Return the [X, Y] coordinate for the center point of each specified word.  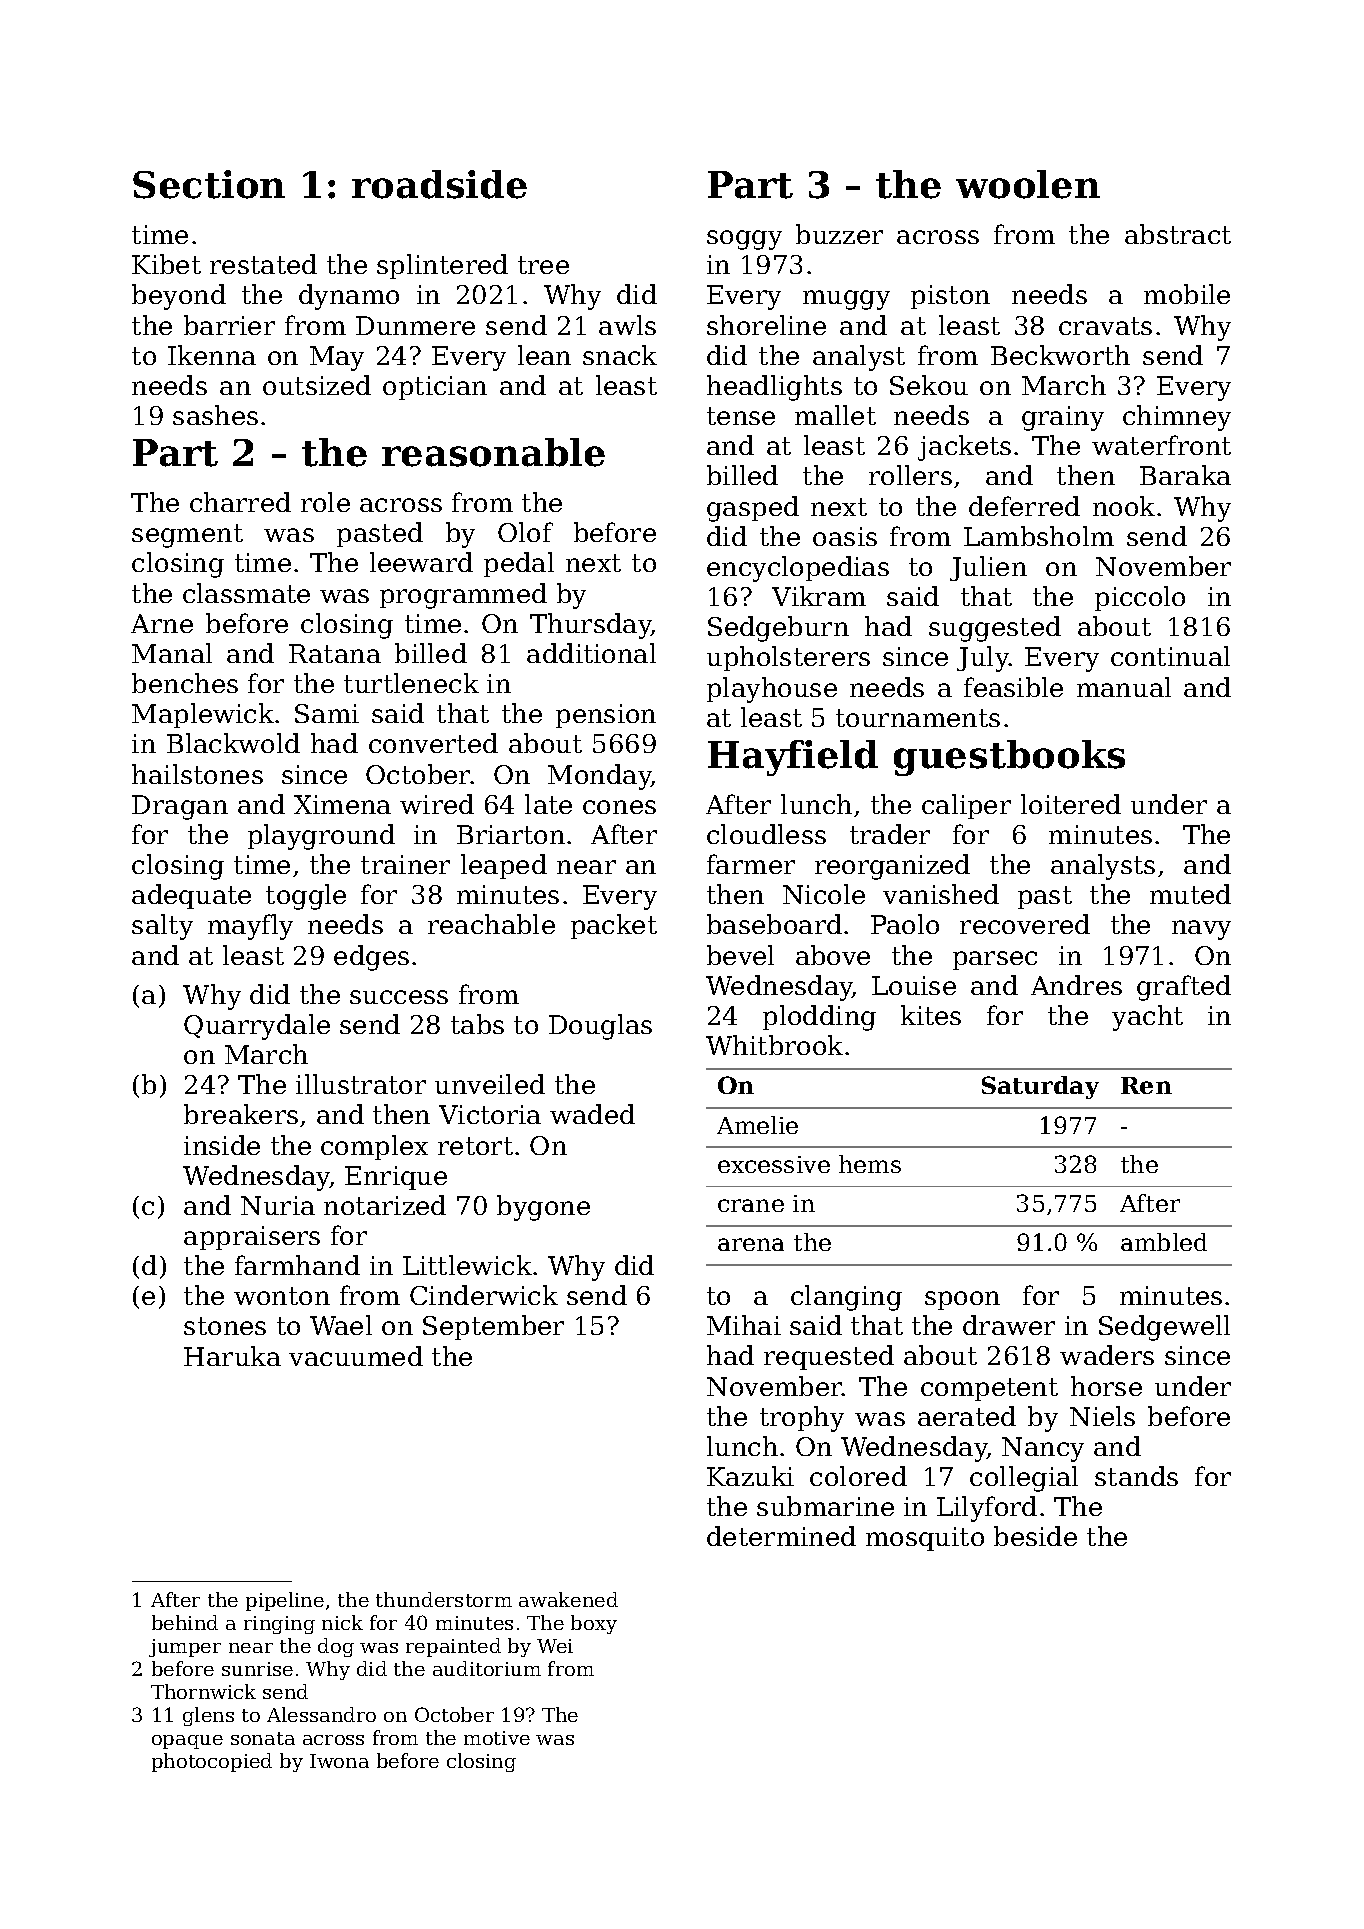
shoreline [766, 325]
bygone [543, 1208]
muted [1190, 894]
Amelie [757, 1125]
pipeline [285, 1601]
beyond [179, 297]
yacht [1147, 1018]
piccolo [1140, 598]
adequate [191, 896]
